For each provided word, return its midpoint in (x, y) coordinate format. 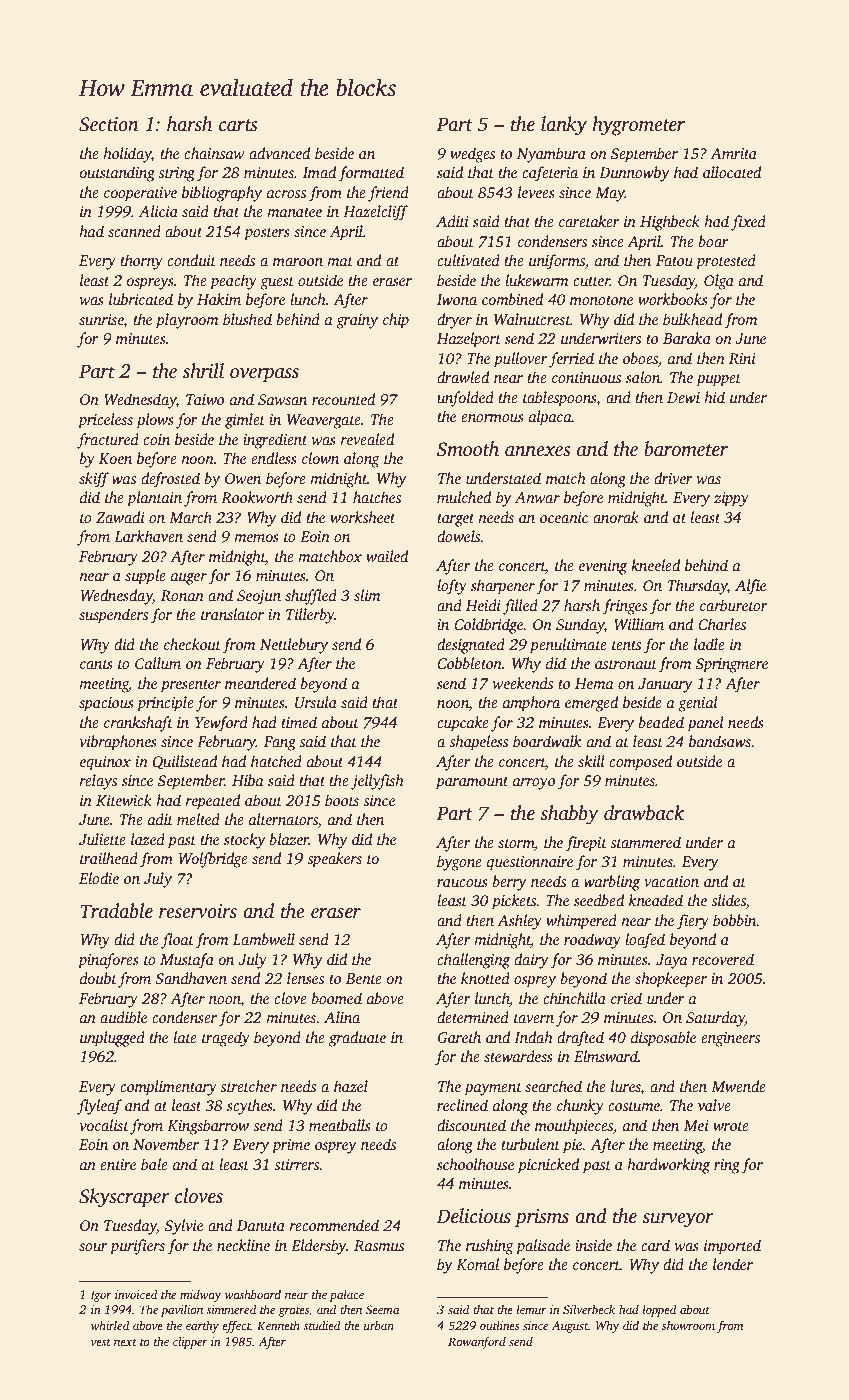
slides (728, 901)
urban (379, 1325)
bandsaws (720, 741)
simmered (231, 1309)
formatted (371, 174)
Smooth (468, 449)
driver (673, 478)
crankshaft (138, 724)
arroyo (534, 784)
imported (732, 1247)
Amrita (733, 153)
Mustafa (187, 961)
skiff (94, 480)
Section (109, 124)
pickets (514, 902)
